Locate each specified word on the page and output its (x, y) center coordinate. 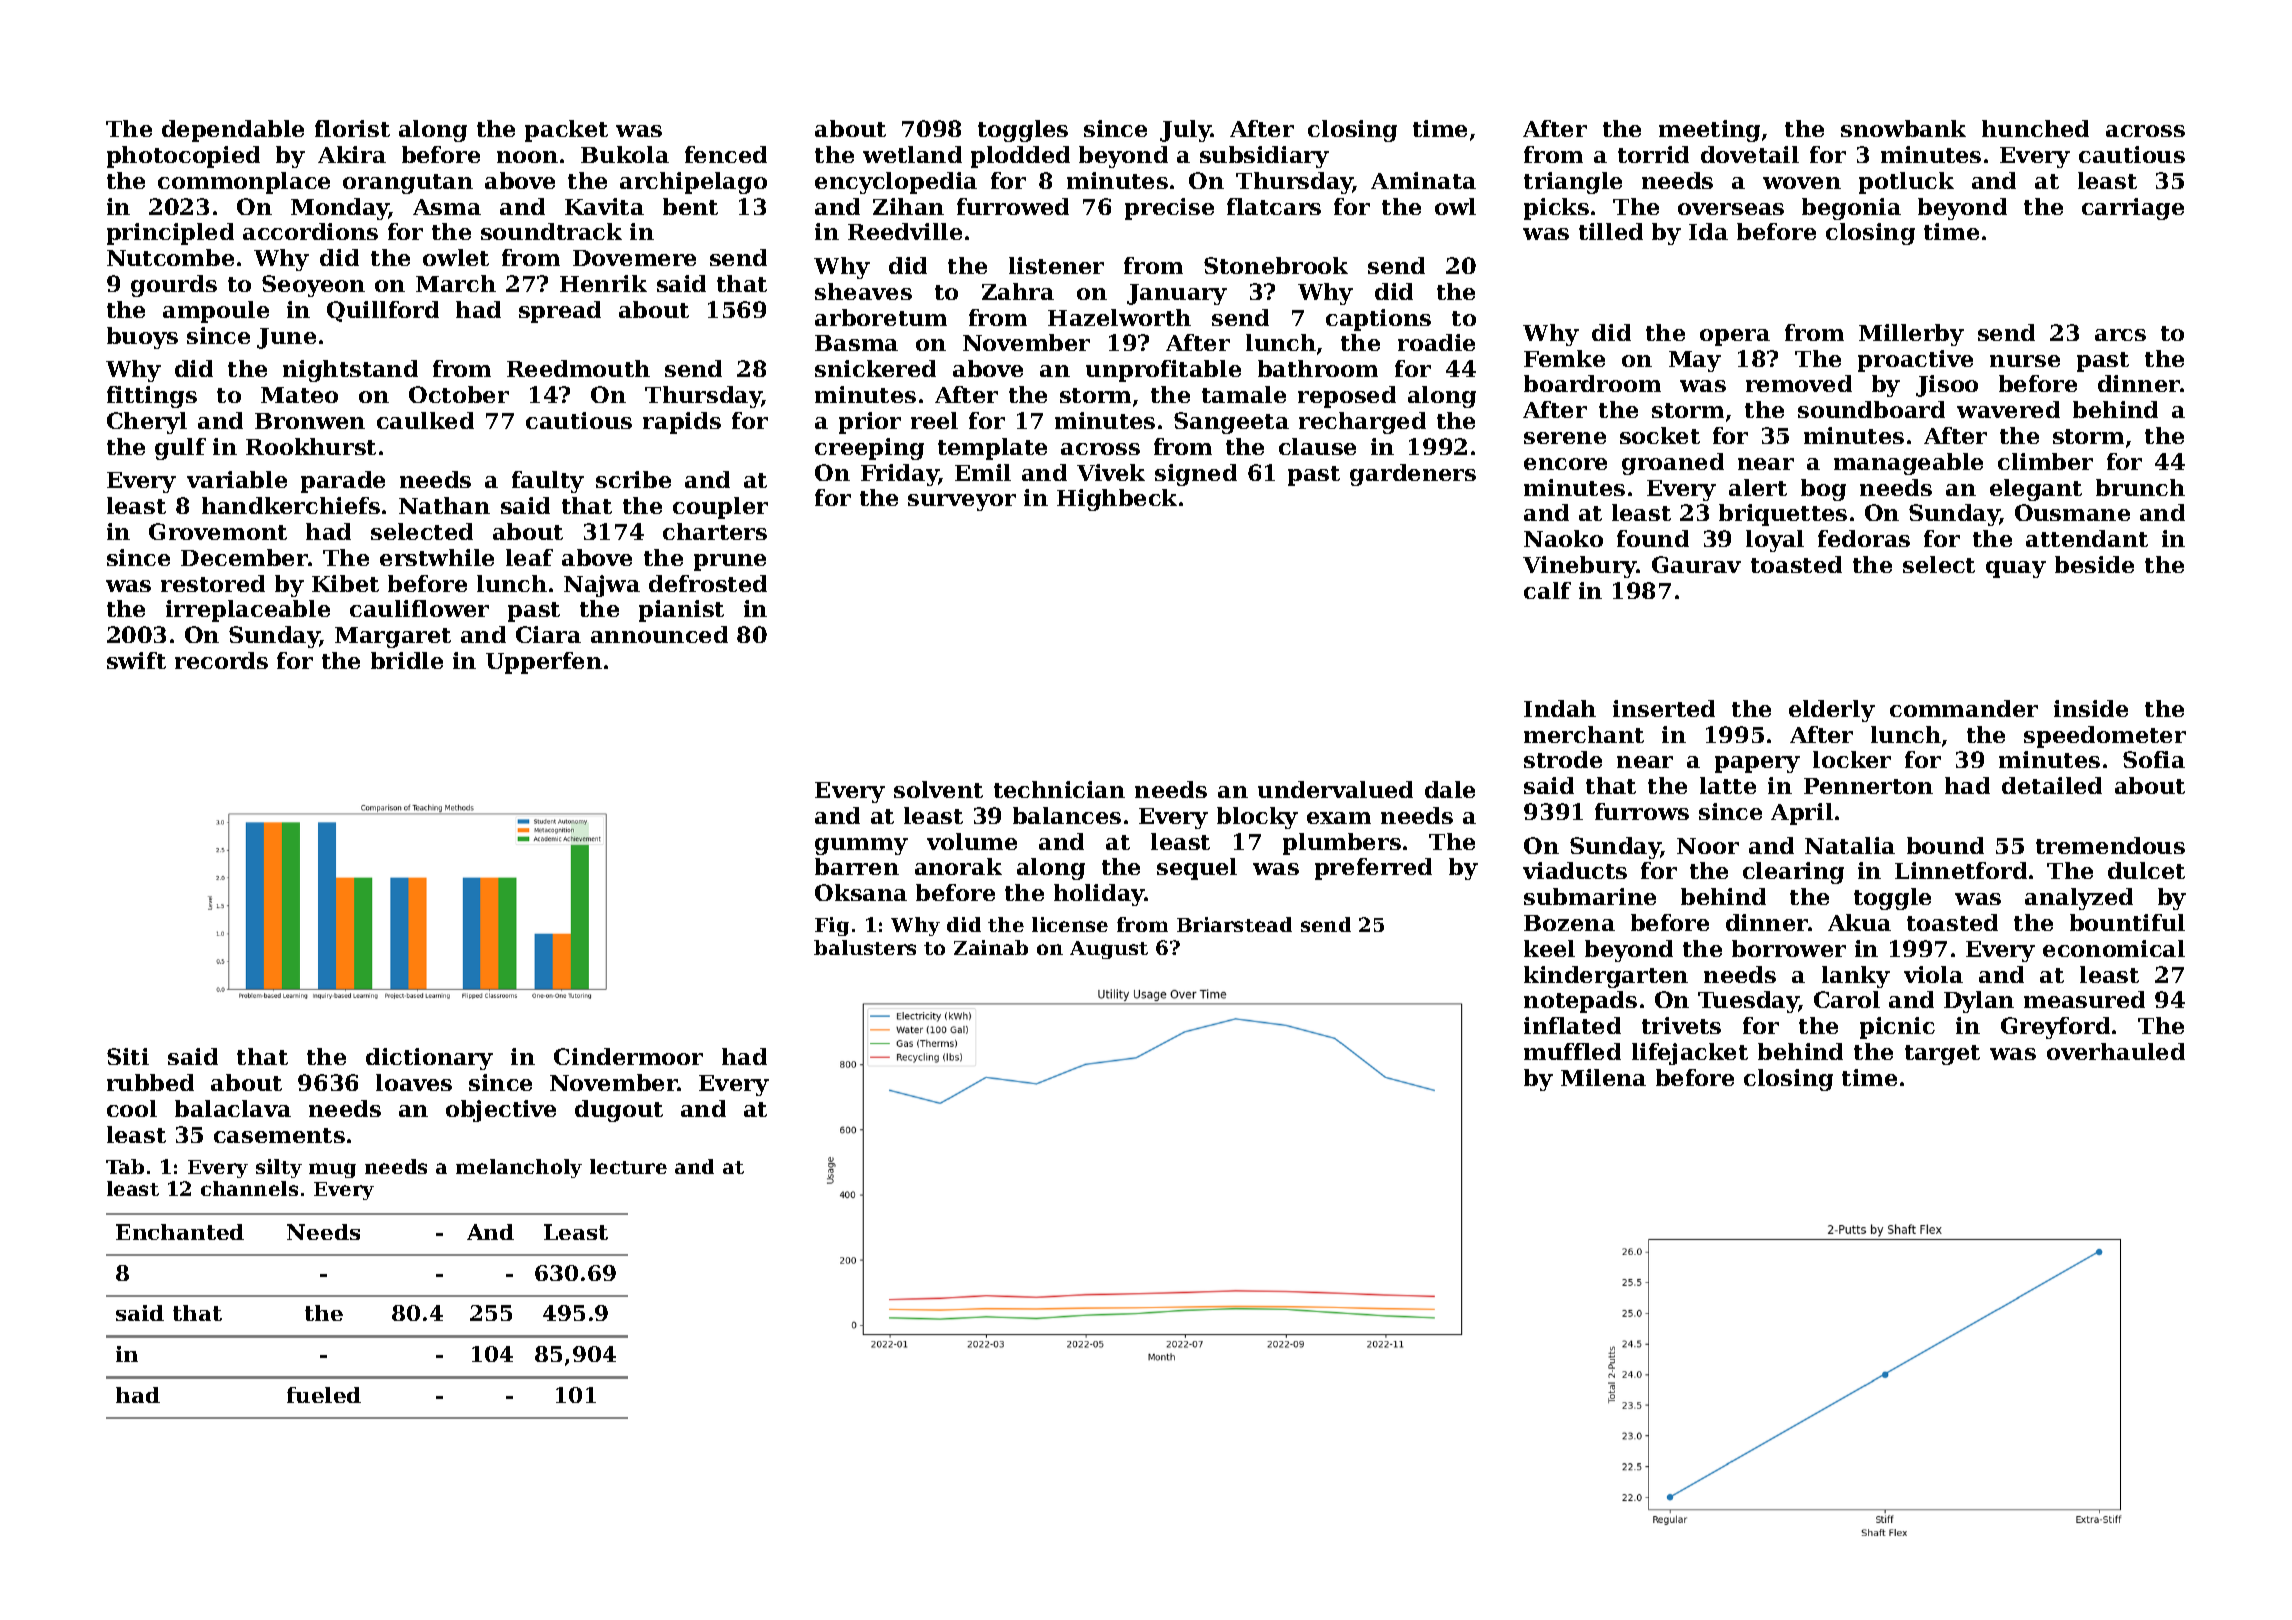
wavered (2008, 409)
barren (857, 866)
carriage (2133, 209)
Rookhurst (311, 446)
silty (279, 1168)
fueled (324, 1395)
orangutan (408, 184)
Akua (1859, 922)
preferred (1373, 869)
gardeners (1413, 475)
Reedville (905, 231)
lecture (628, 1166)
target (1942, 1055)
